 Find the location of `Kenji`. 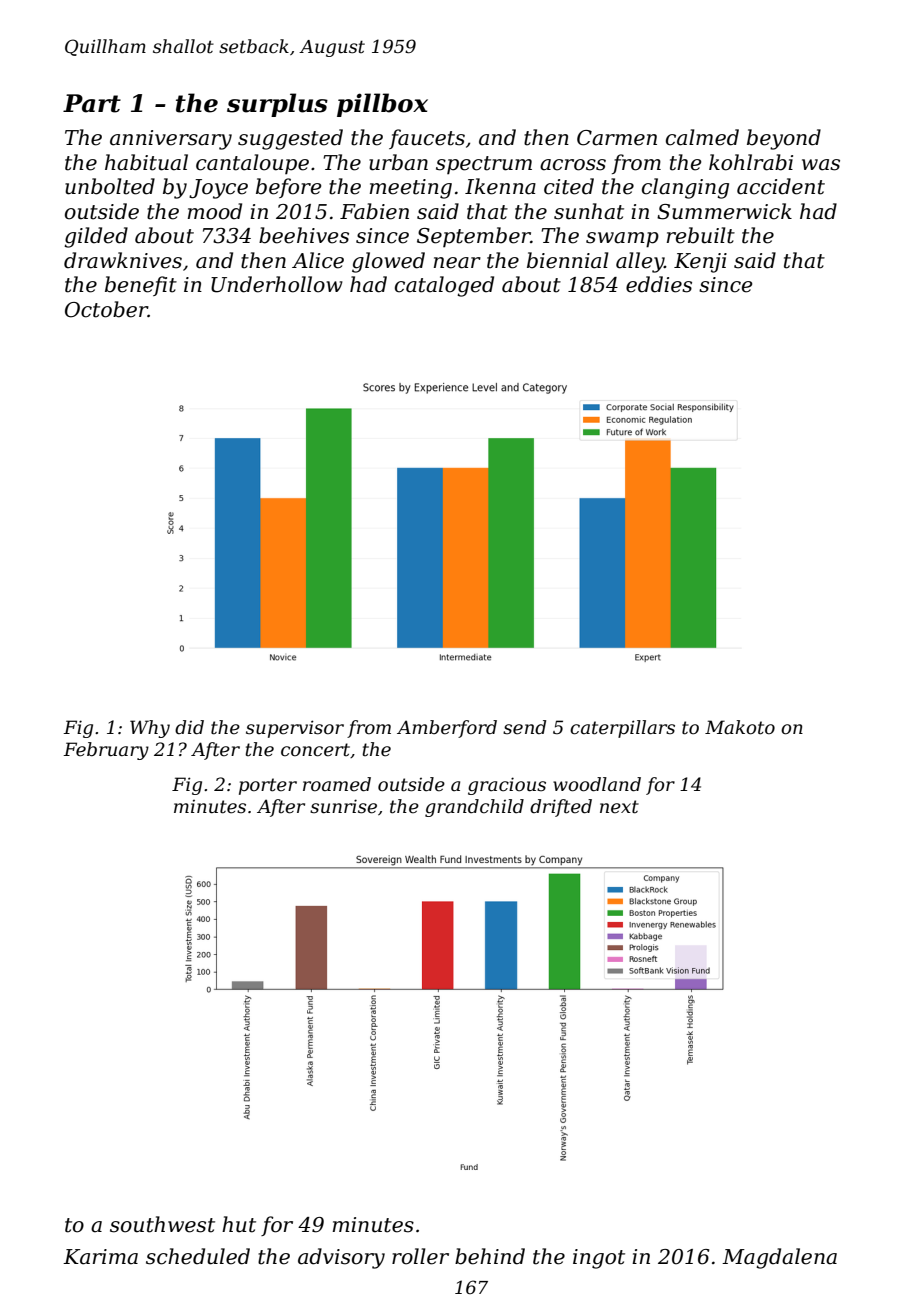

Kenji is located at coordinates (700, 263).
